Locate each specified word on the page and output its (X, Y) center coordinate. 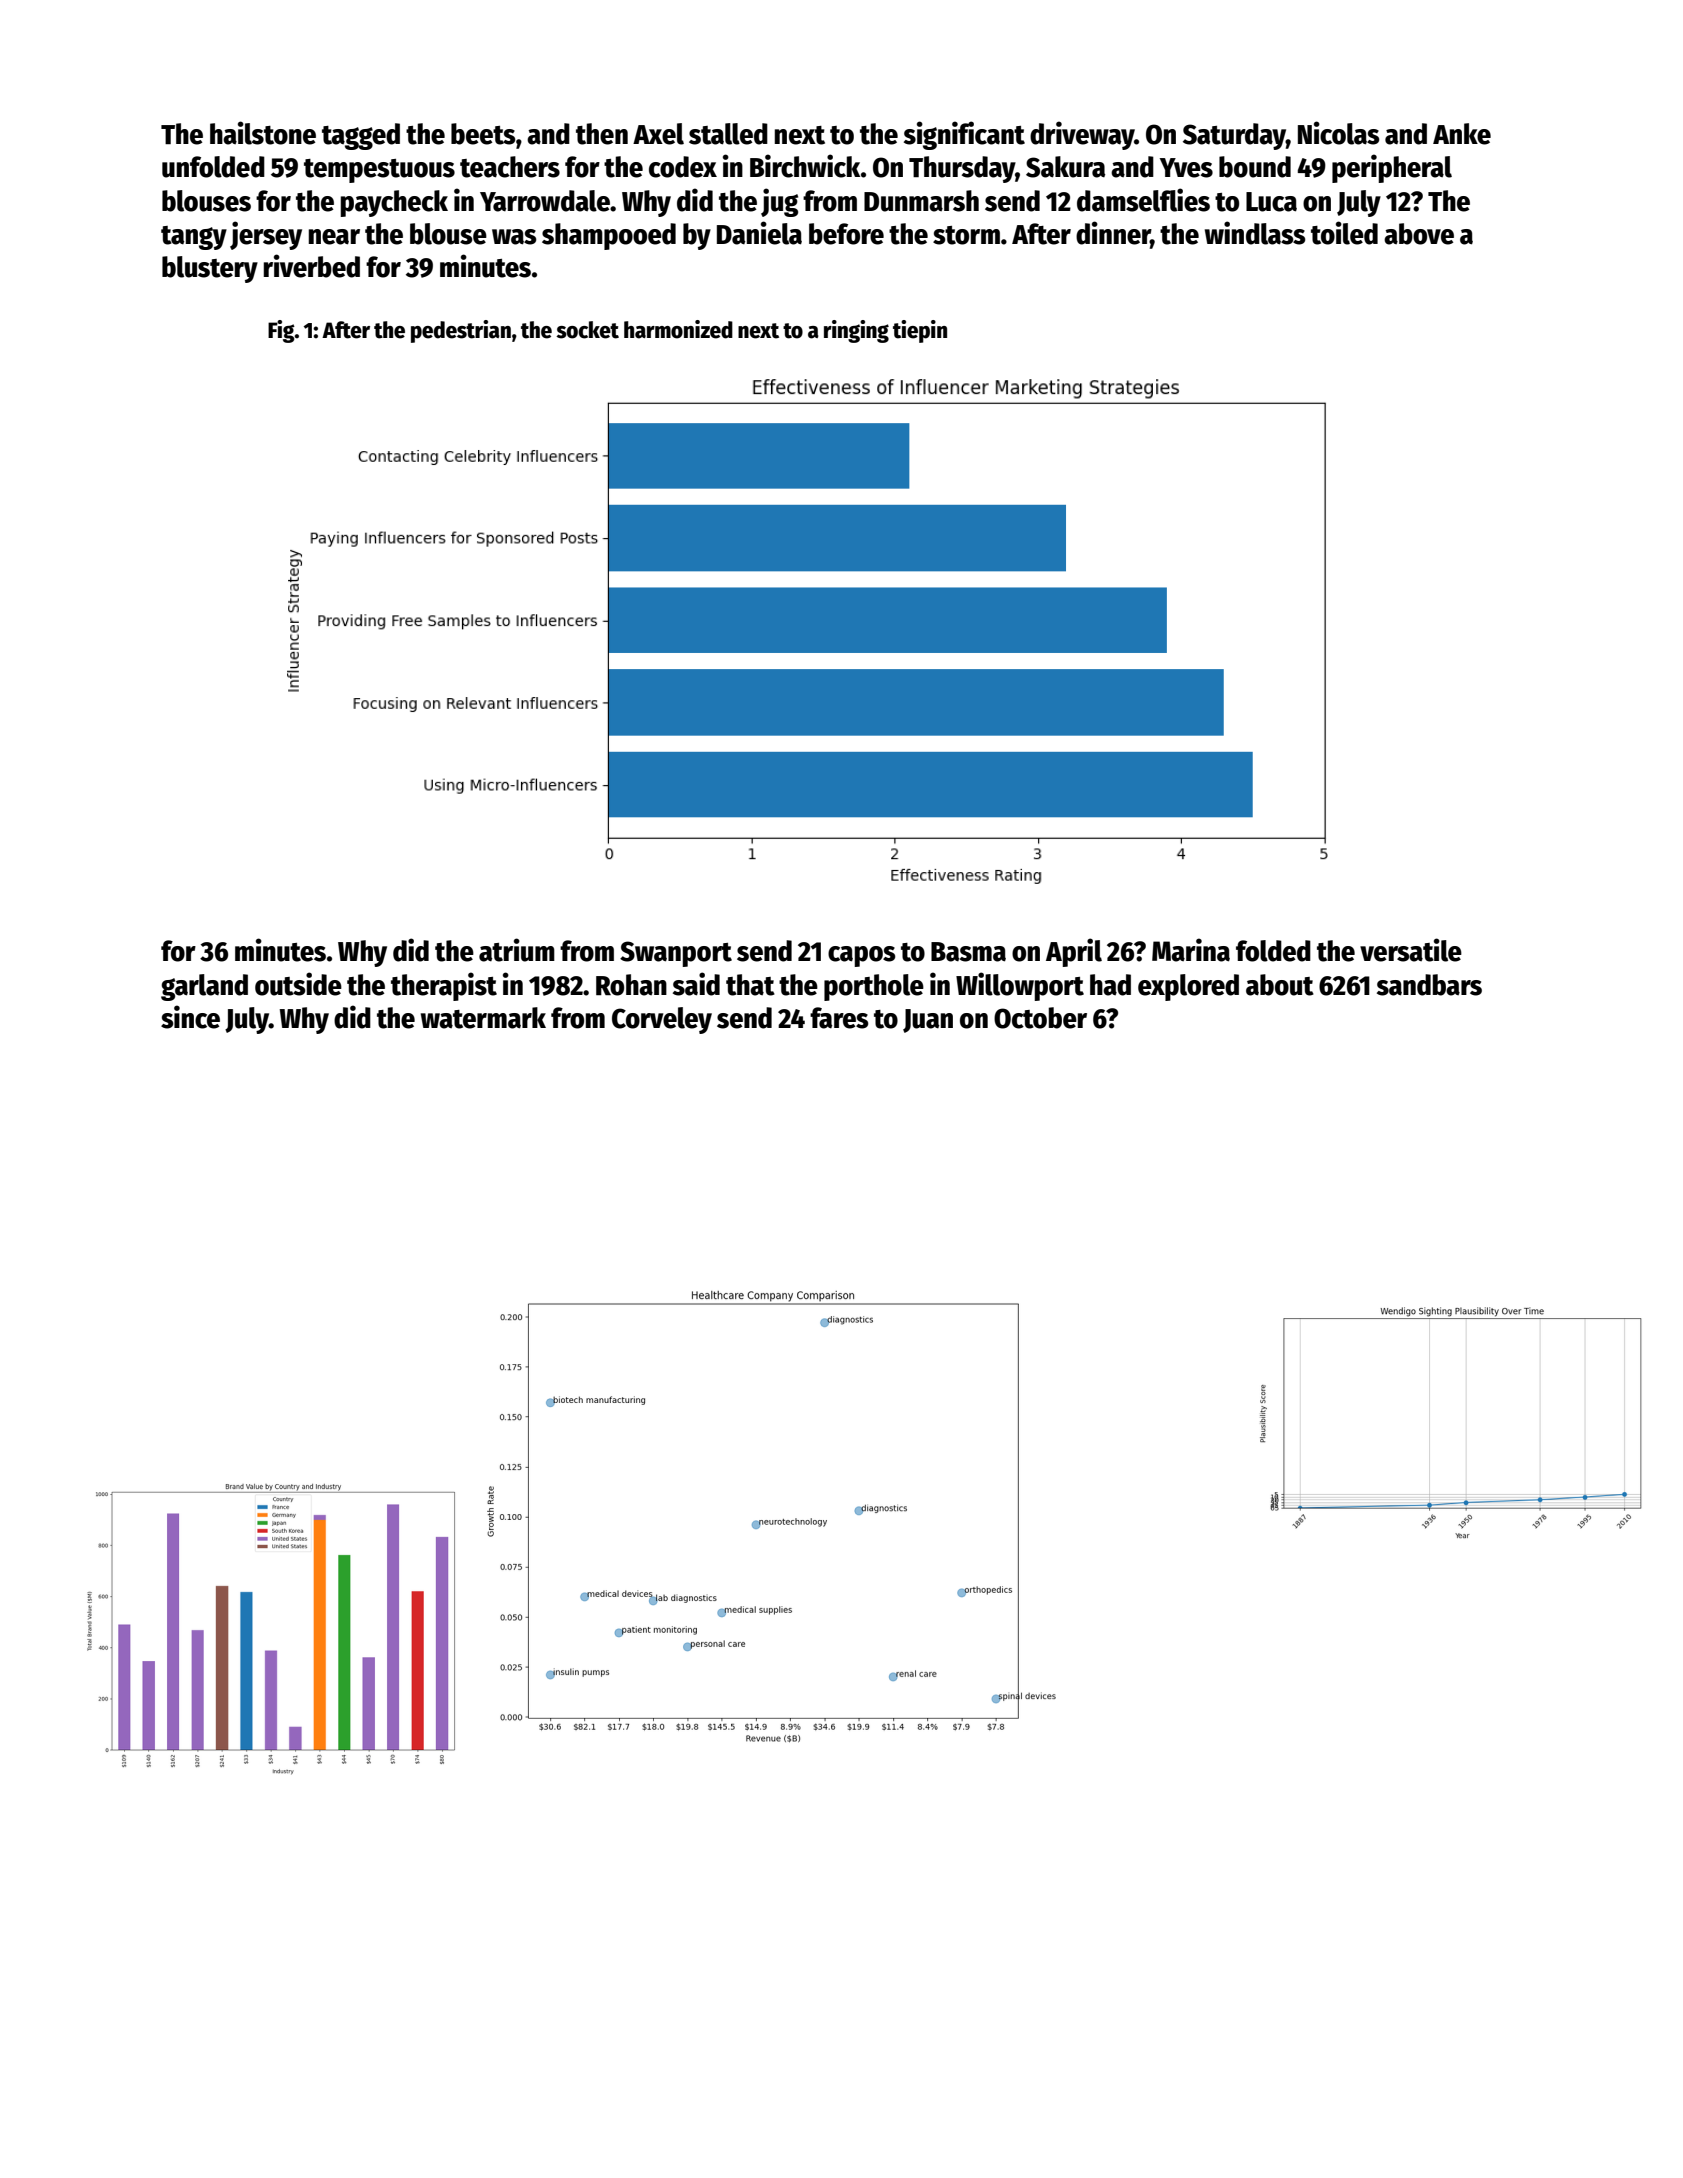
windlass (1255, 233)
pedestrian (461, 331)
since (190, 1017)
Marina (1191, 950)
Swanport (676, 954)
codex (683, 167)
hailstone (263, 133)
